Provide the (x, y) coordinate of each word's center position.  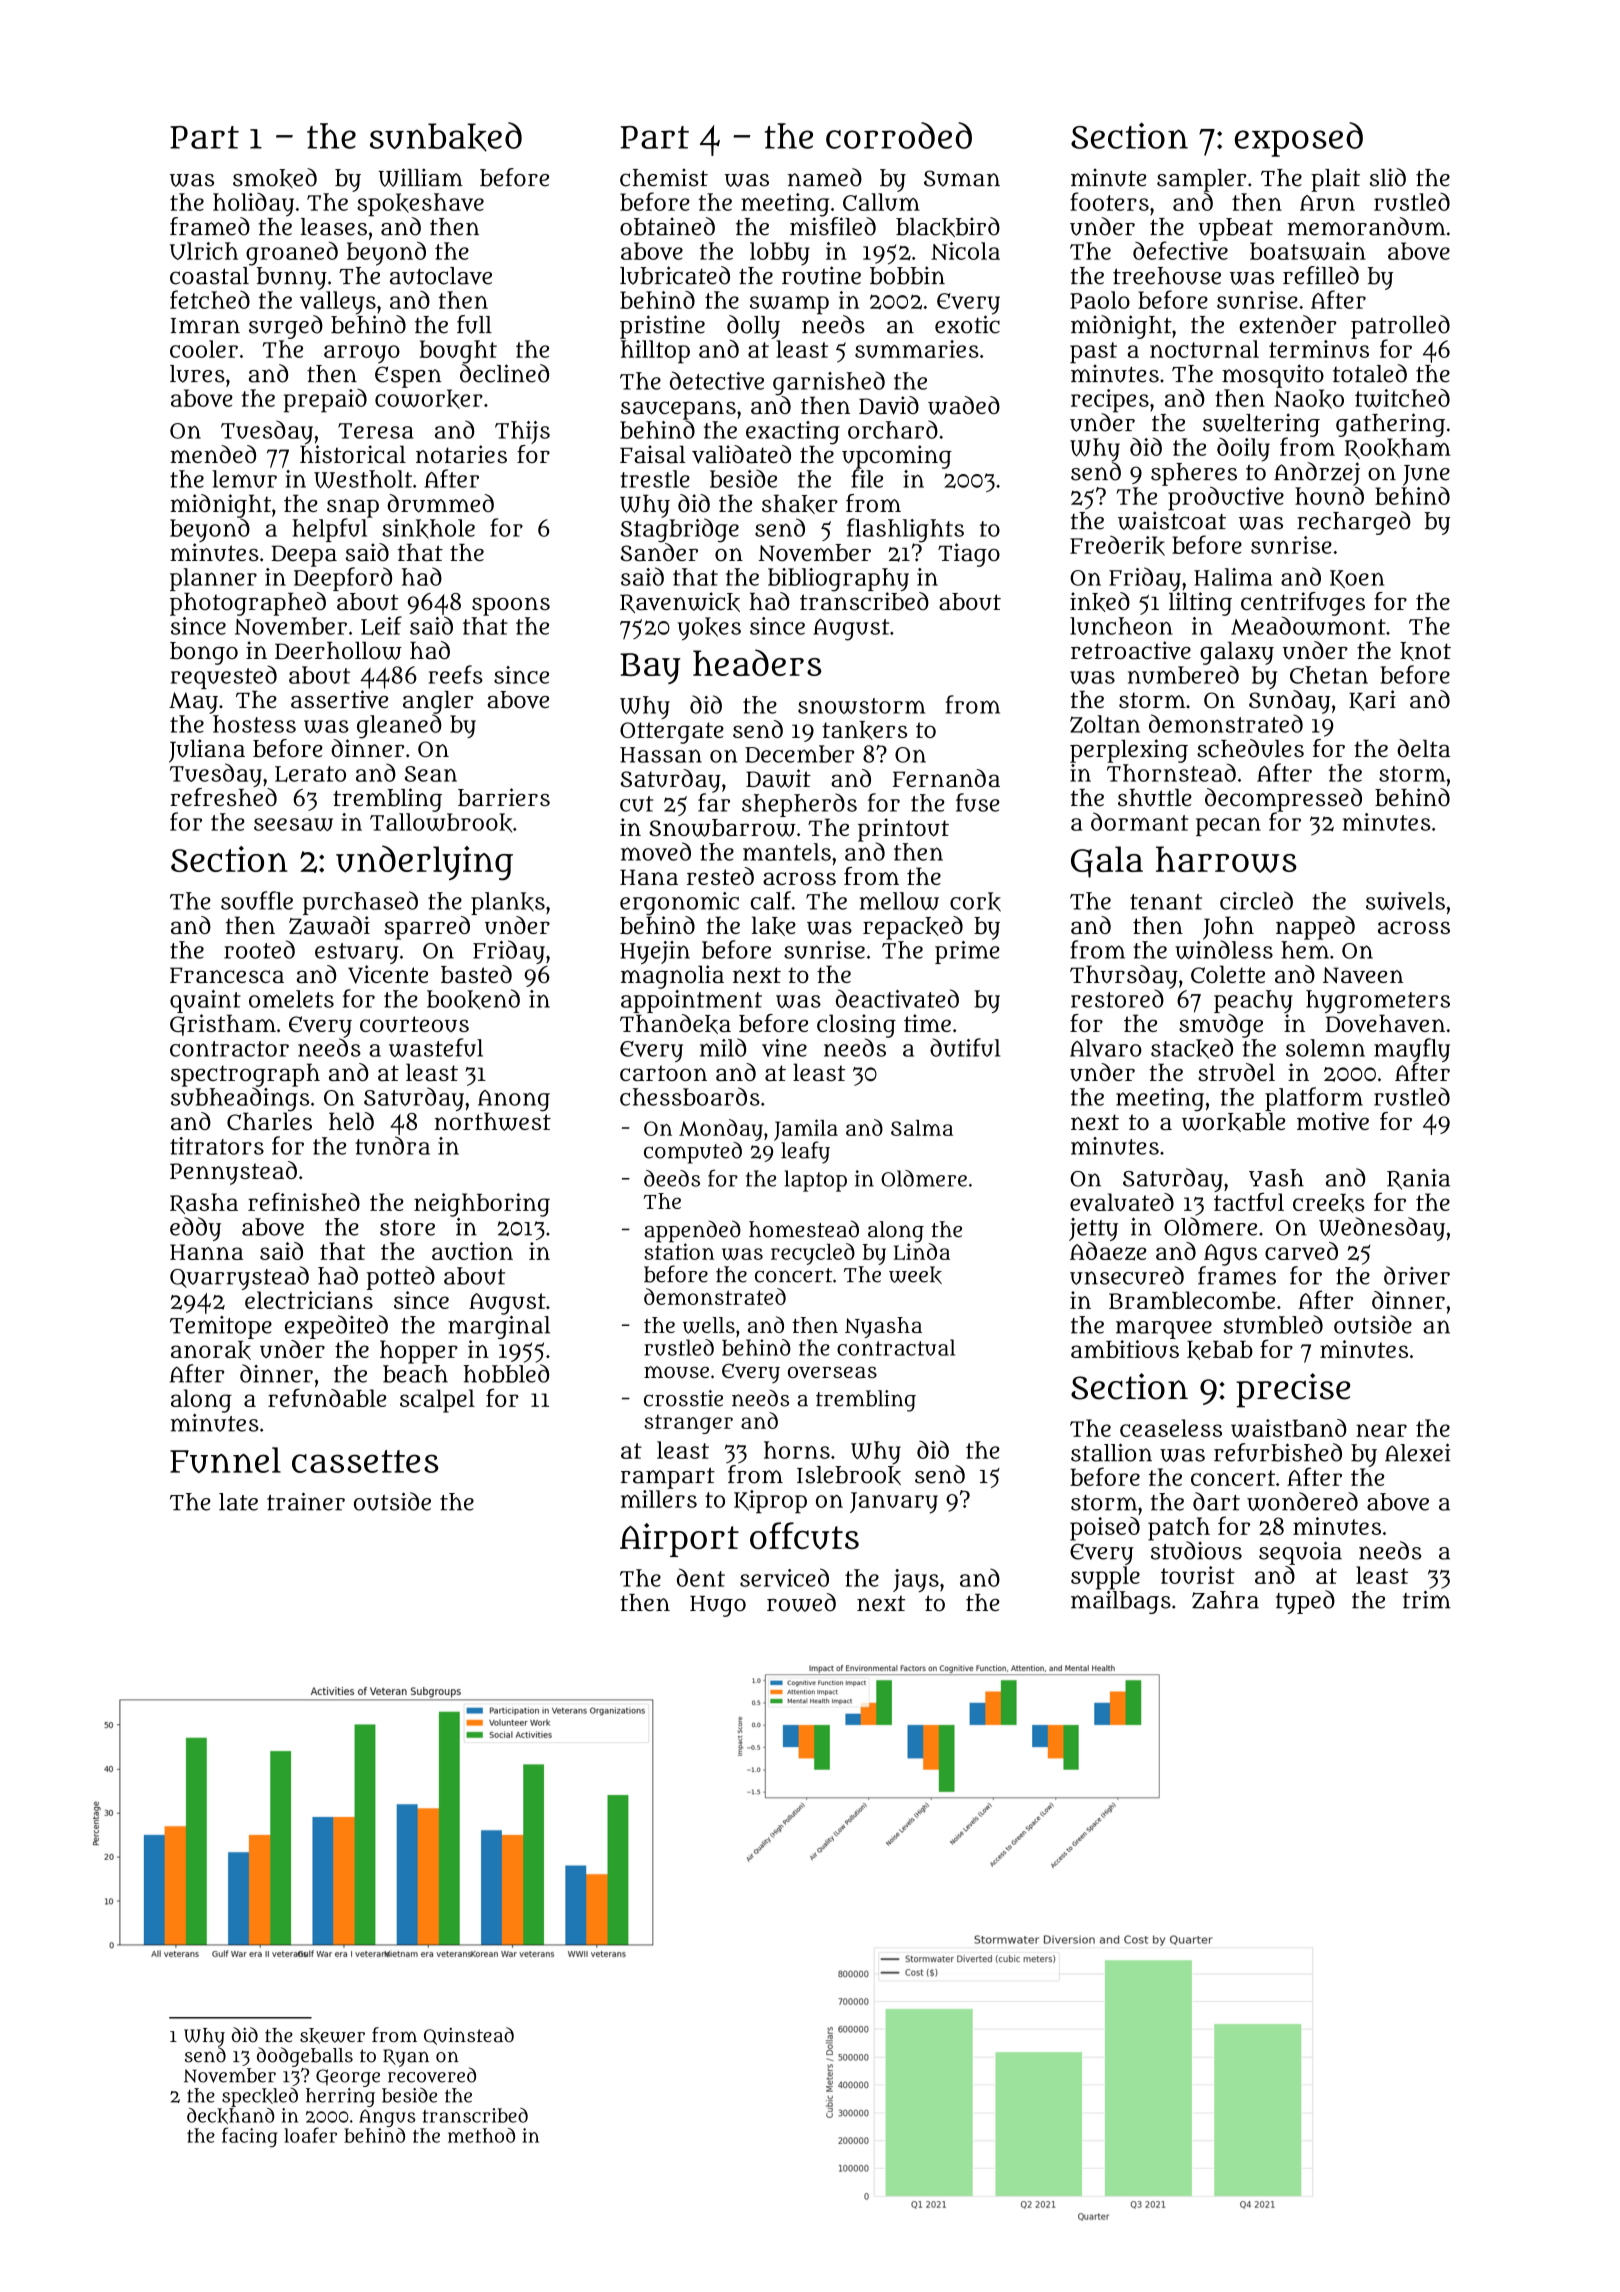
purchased (360, 903)
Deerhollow (338, 651)
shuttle (1155, 798)
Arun (1327, 203)
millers (659, 1499)
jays (916, 1580)
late (238, 1502)
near (1381, 1430)
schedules (1250, 748)
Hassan (661, 755)
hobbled (506, 1373)
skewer (332, 2036)
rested (720, 876)
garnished (829, 383)
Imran (205, 326)
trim (1427, 1599)
